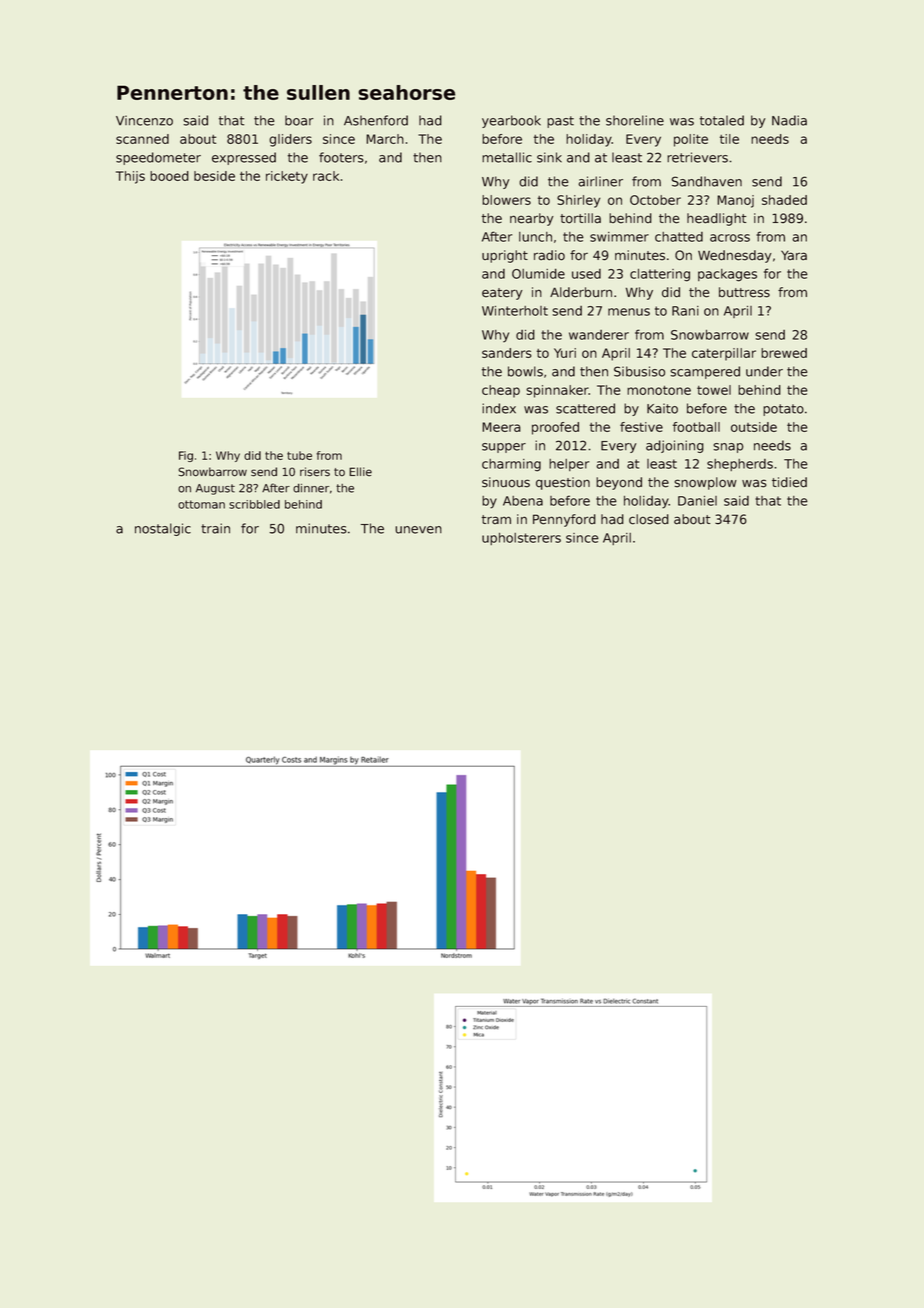  Describe the element at coordinates (376, 120) in the page. I see `Ashenford` at that location.
